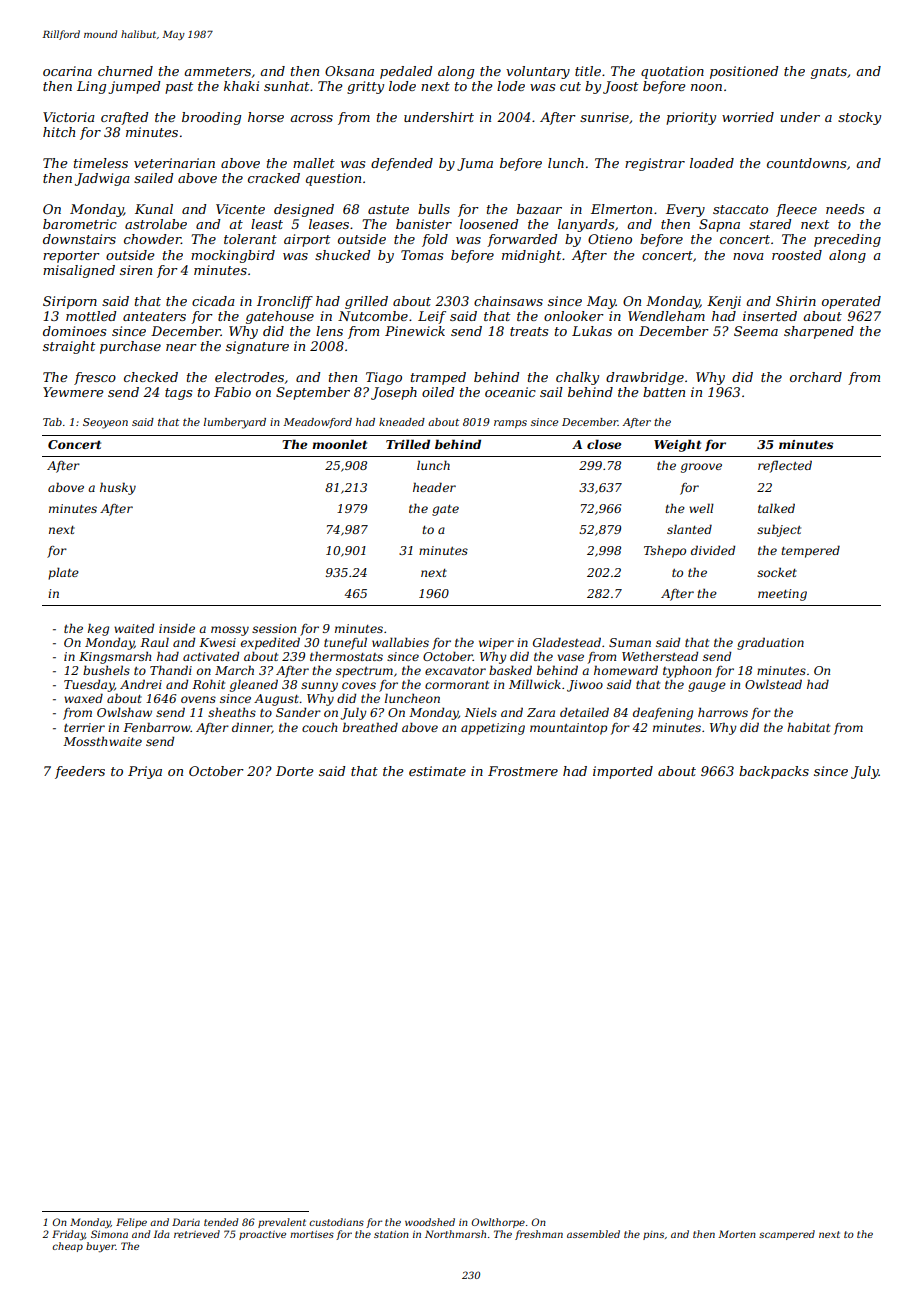 The width and height of the page is (924, 1308). Describe the element at coordinates (785, 466) in the page. I see `reflected` at that location.
